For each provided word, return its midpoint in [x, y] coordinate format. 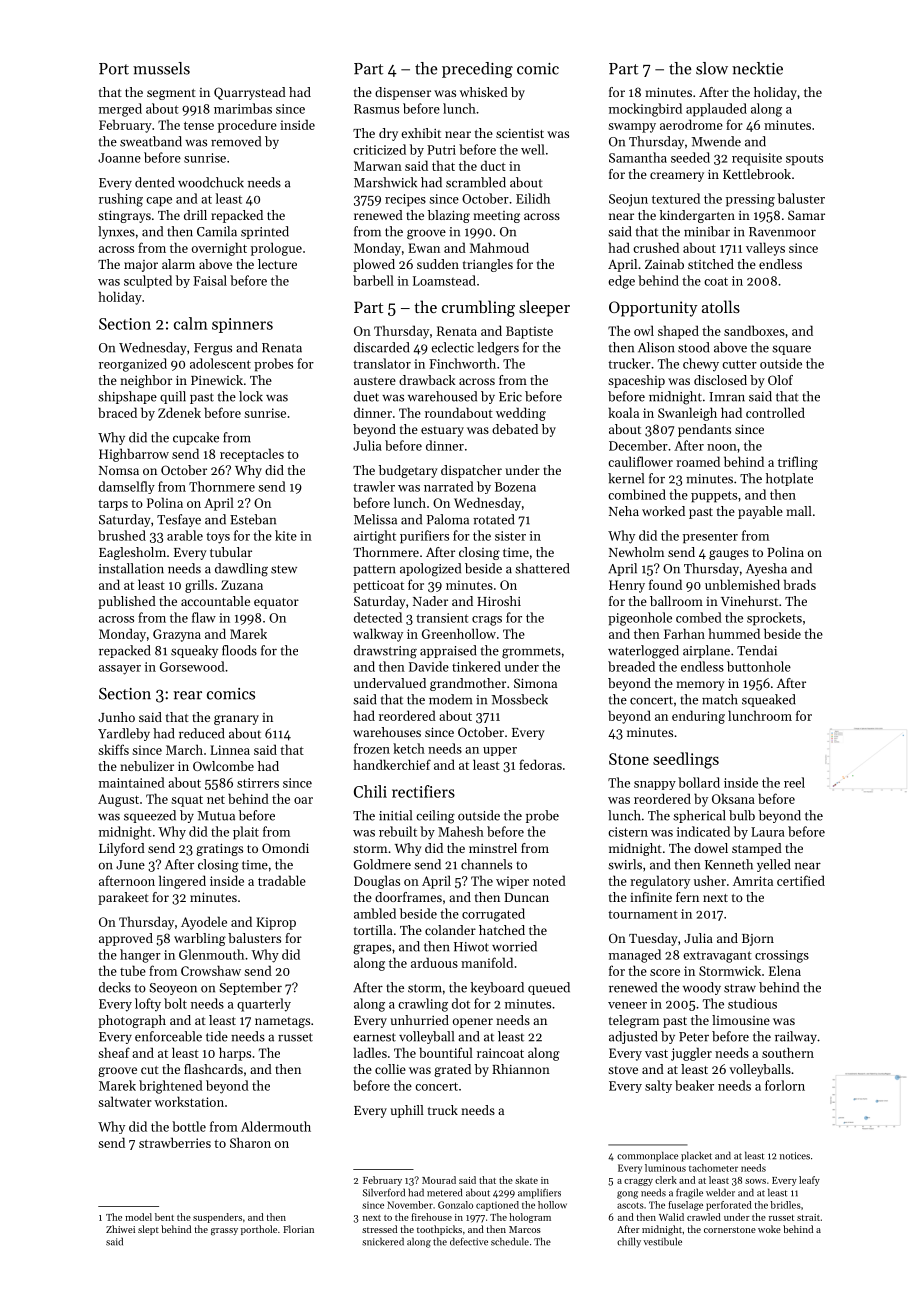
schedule [510, 1241]
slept [148, 1230]
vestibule [662, 1241]
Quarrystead [250, 93]
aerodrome [691, 124]
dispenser [403, 93]
